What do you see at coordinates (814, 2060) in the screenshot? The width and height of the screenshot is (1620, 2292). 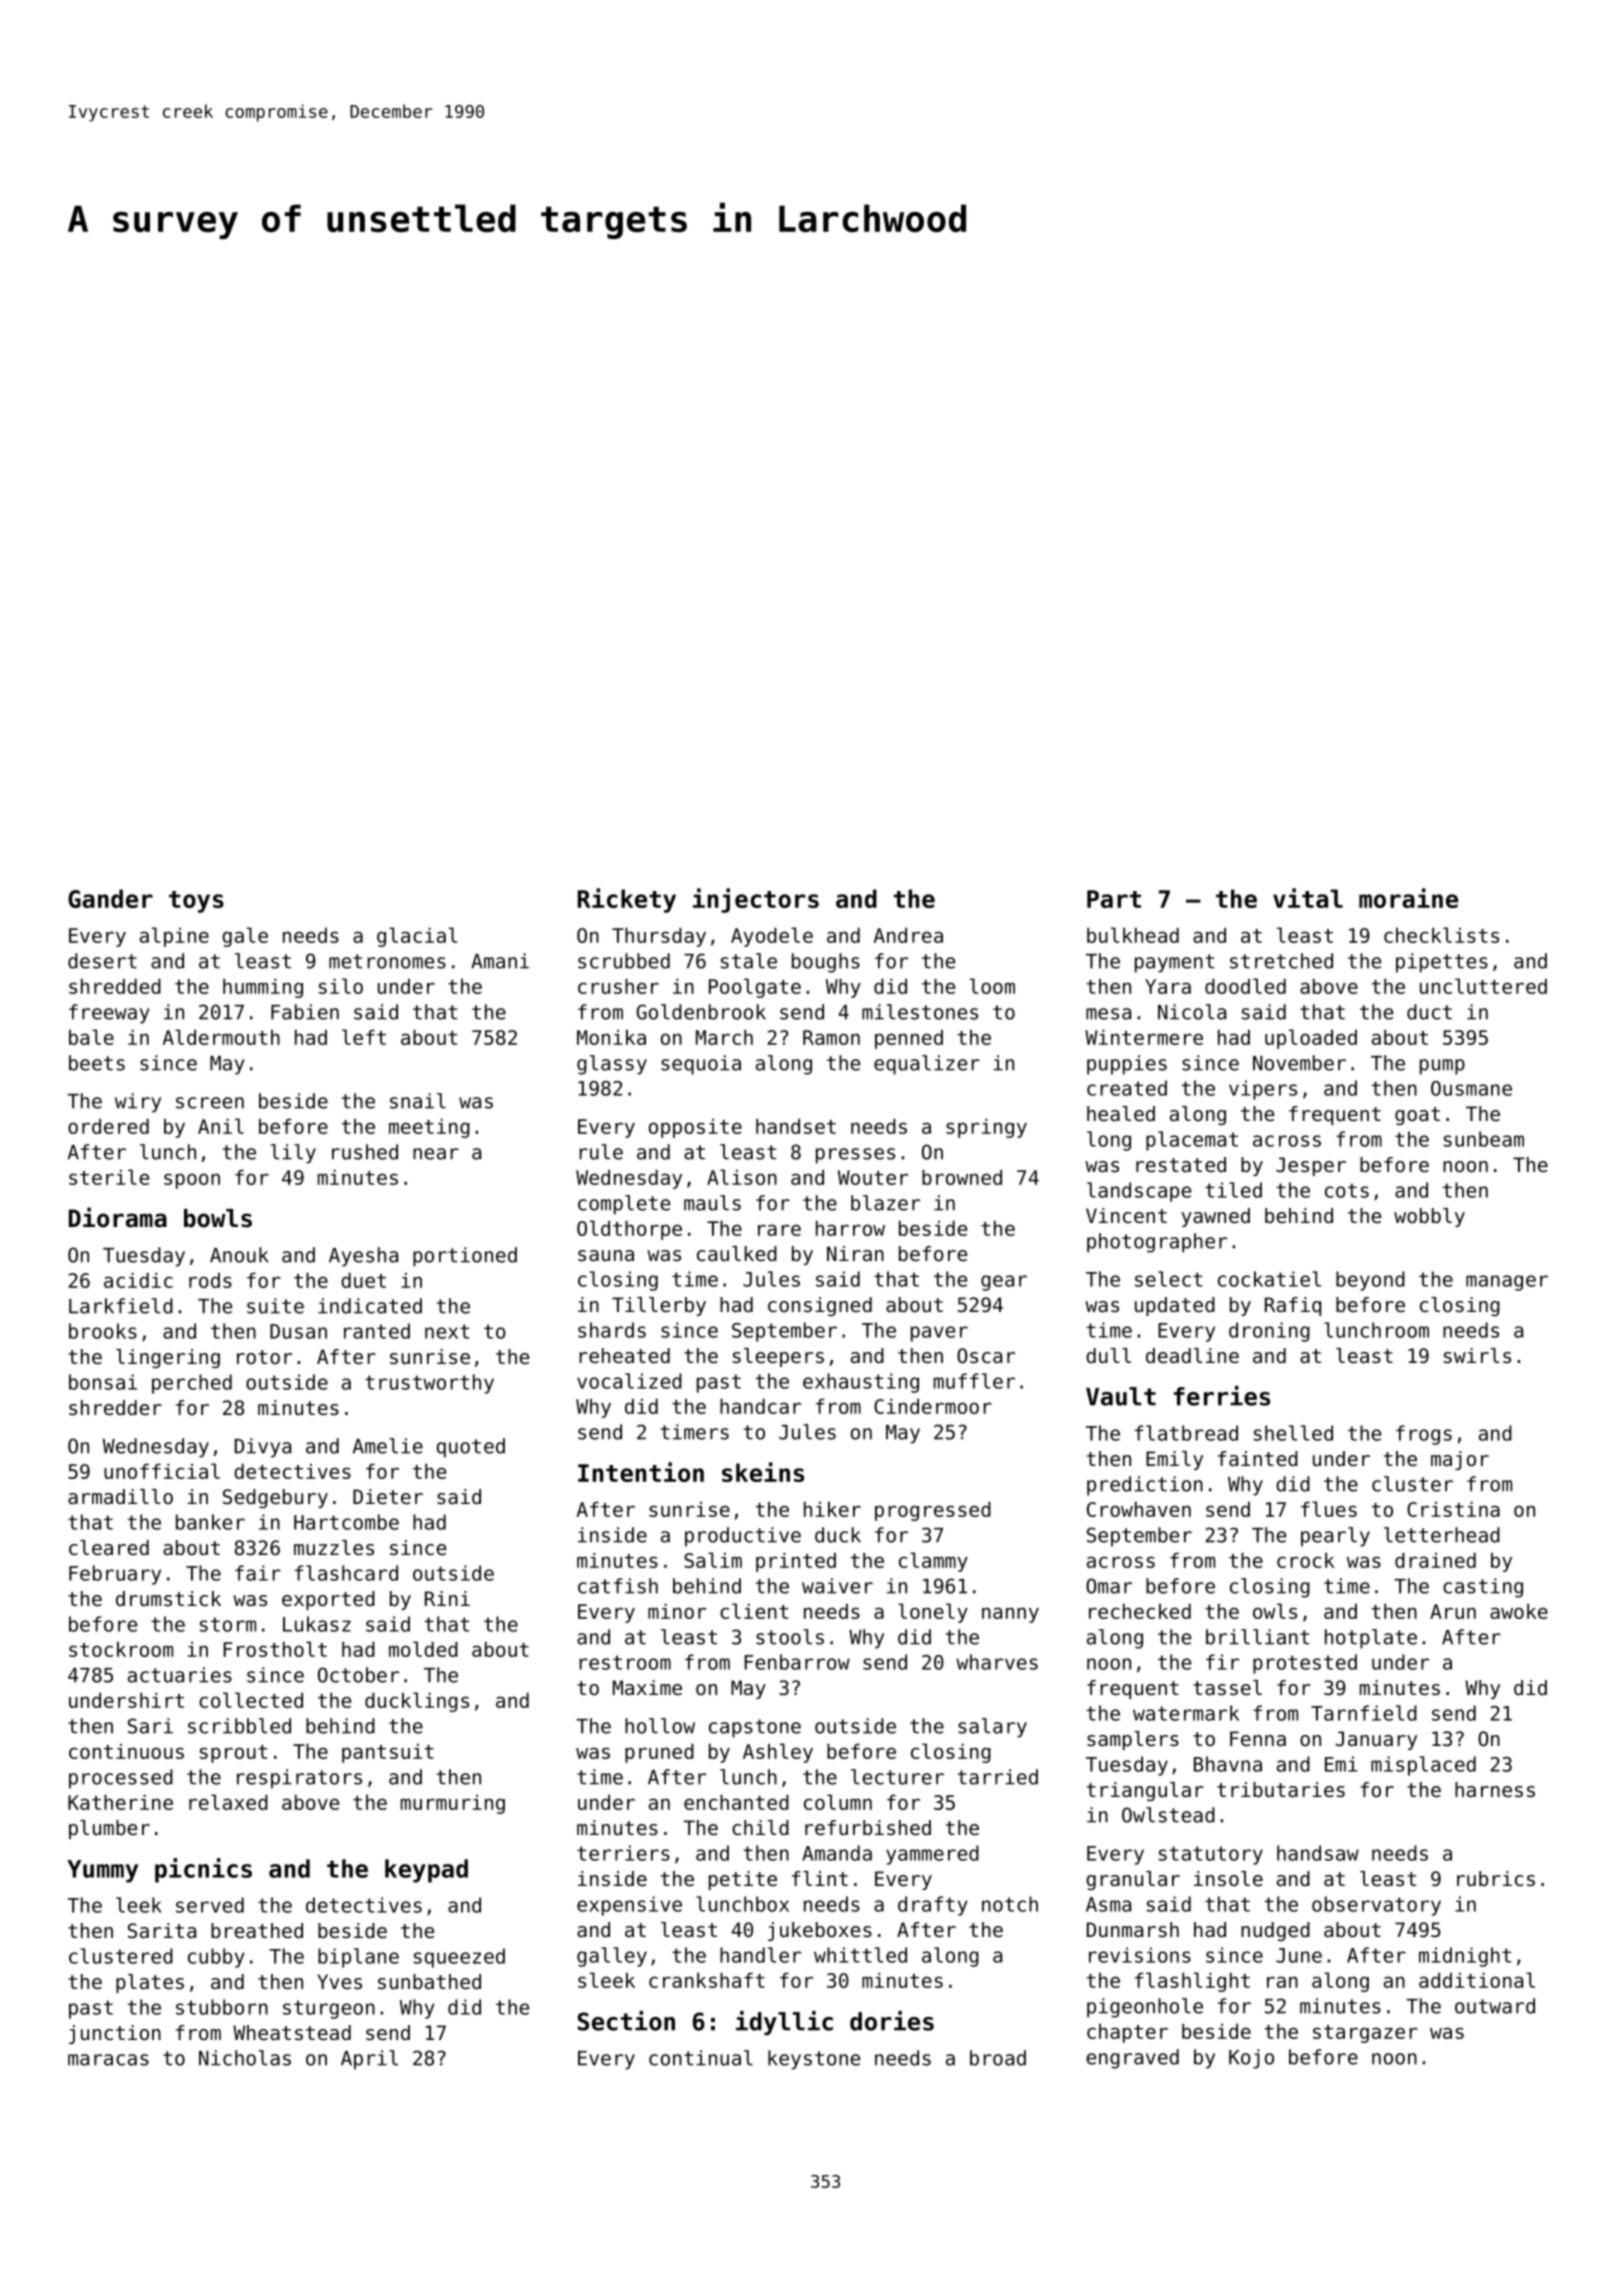 I see `keystone` at bounding box center [814, 2060].
